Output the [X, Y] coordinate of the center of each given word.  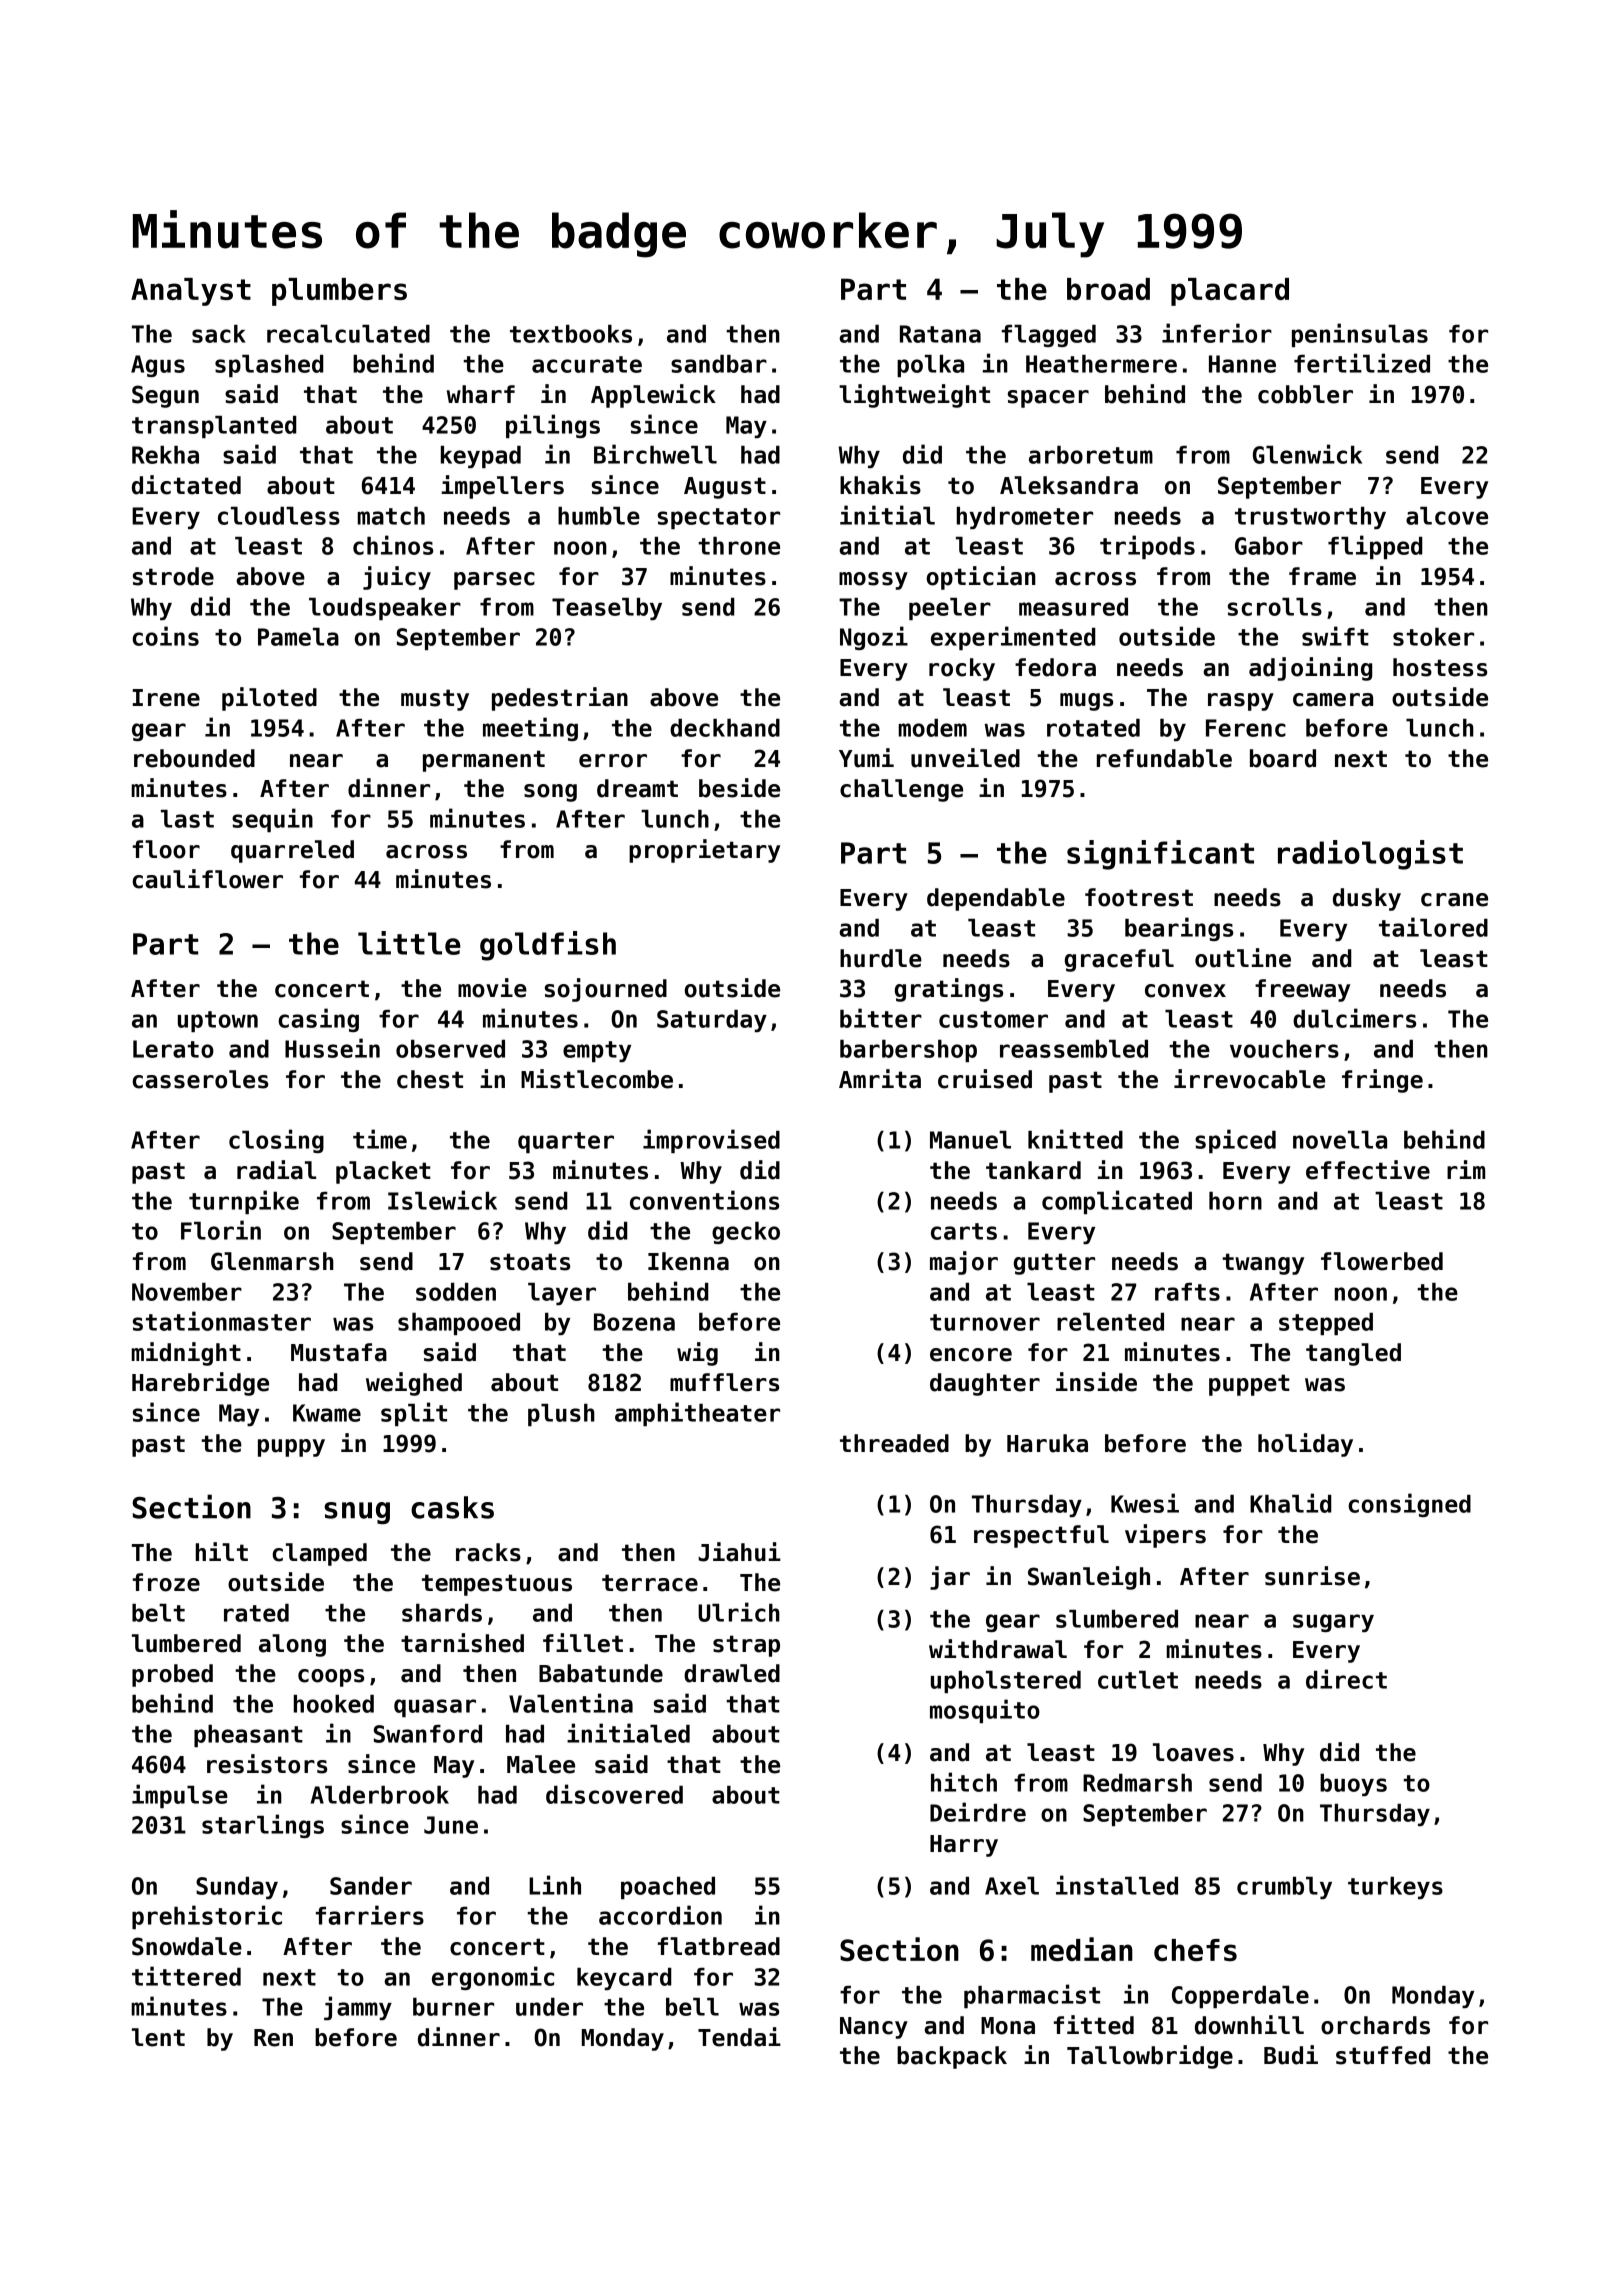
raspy [1241, 702]
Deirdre [978, 1812]
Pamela [298, 637]
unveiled [965, 758]
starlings [263, 1826]
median [1082, 1949]
